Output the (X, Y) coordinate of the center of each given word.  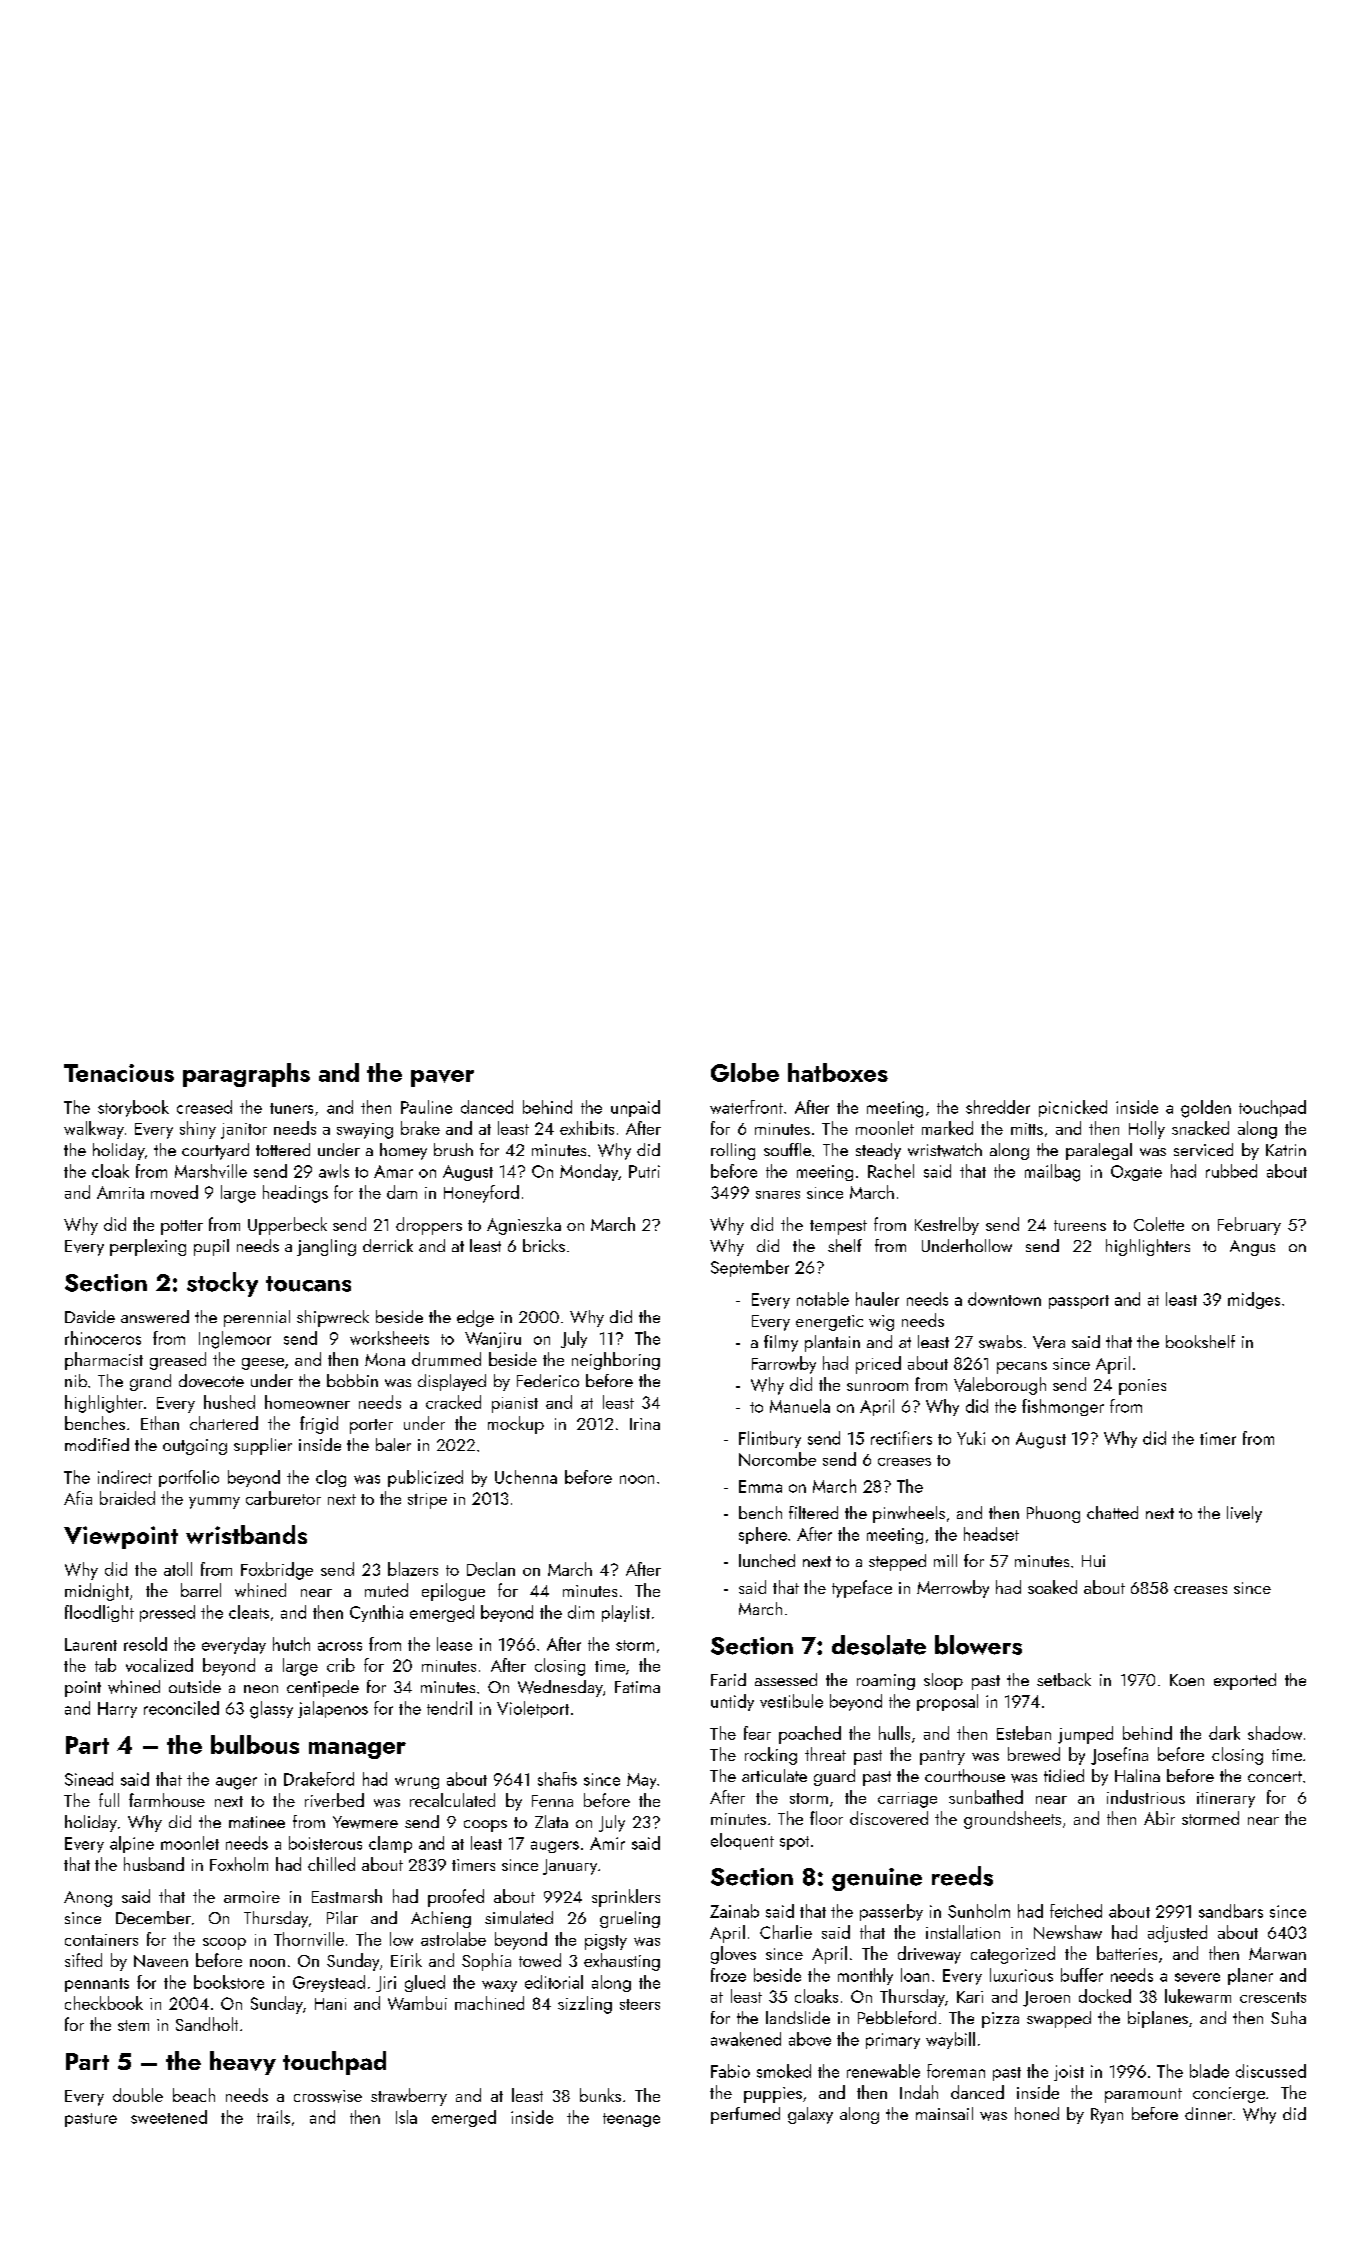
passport (1079, 1302)
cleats (249, 1612)
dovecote (211, 1380)
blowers (978, 1645)
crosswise (328, 2096)
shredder (998, 1107)
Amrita (120, 1192)
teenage (631, 2120)
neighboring (616, 1361)
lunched (767, 1560)
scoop (224, 1944)
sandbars (1231, 1911)
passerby (891, 1912)
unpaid (635, 1108)
